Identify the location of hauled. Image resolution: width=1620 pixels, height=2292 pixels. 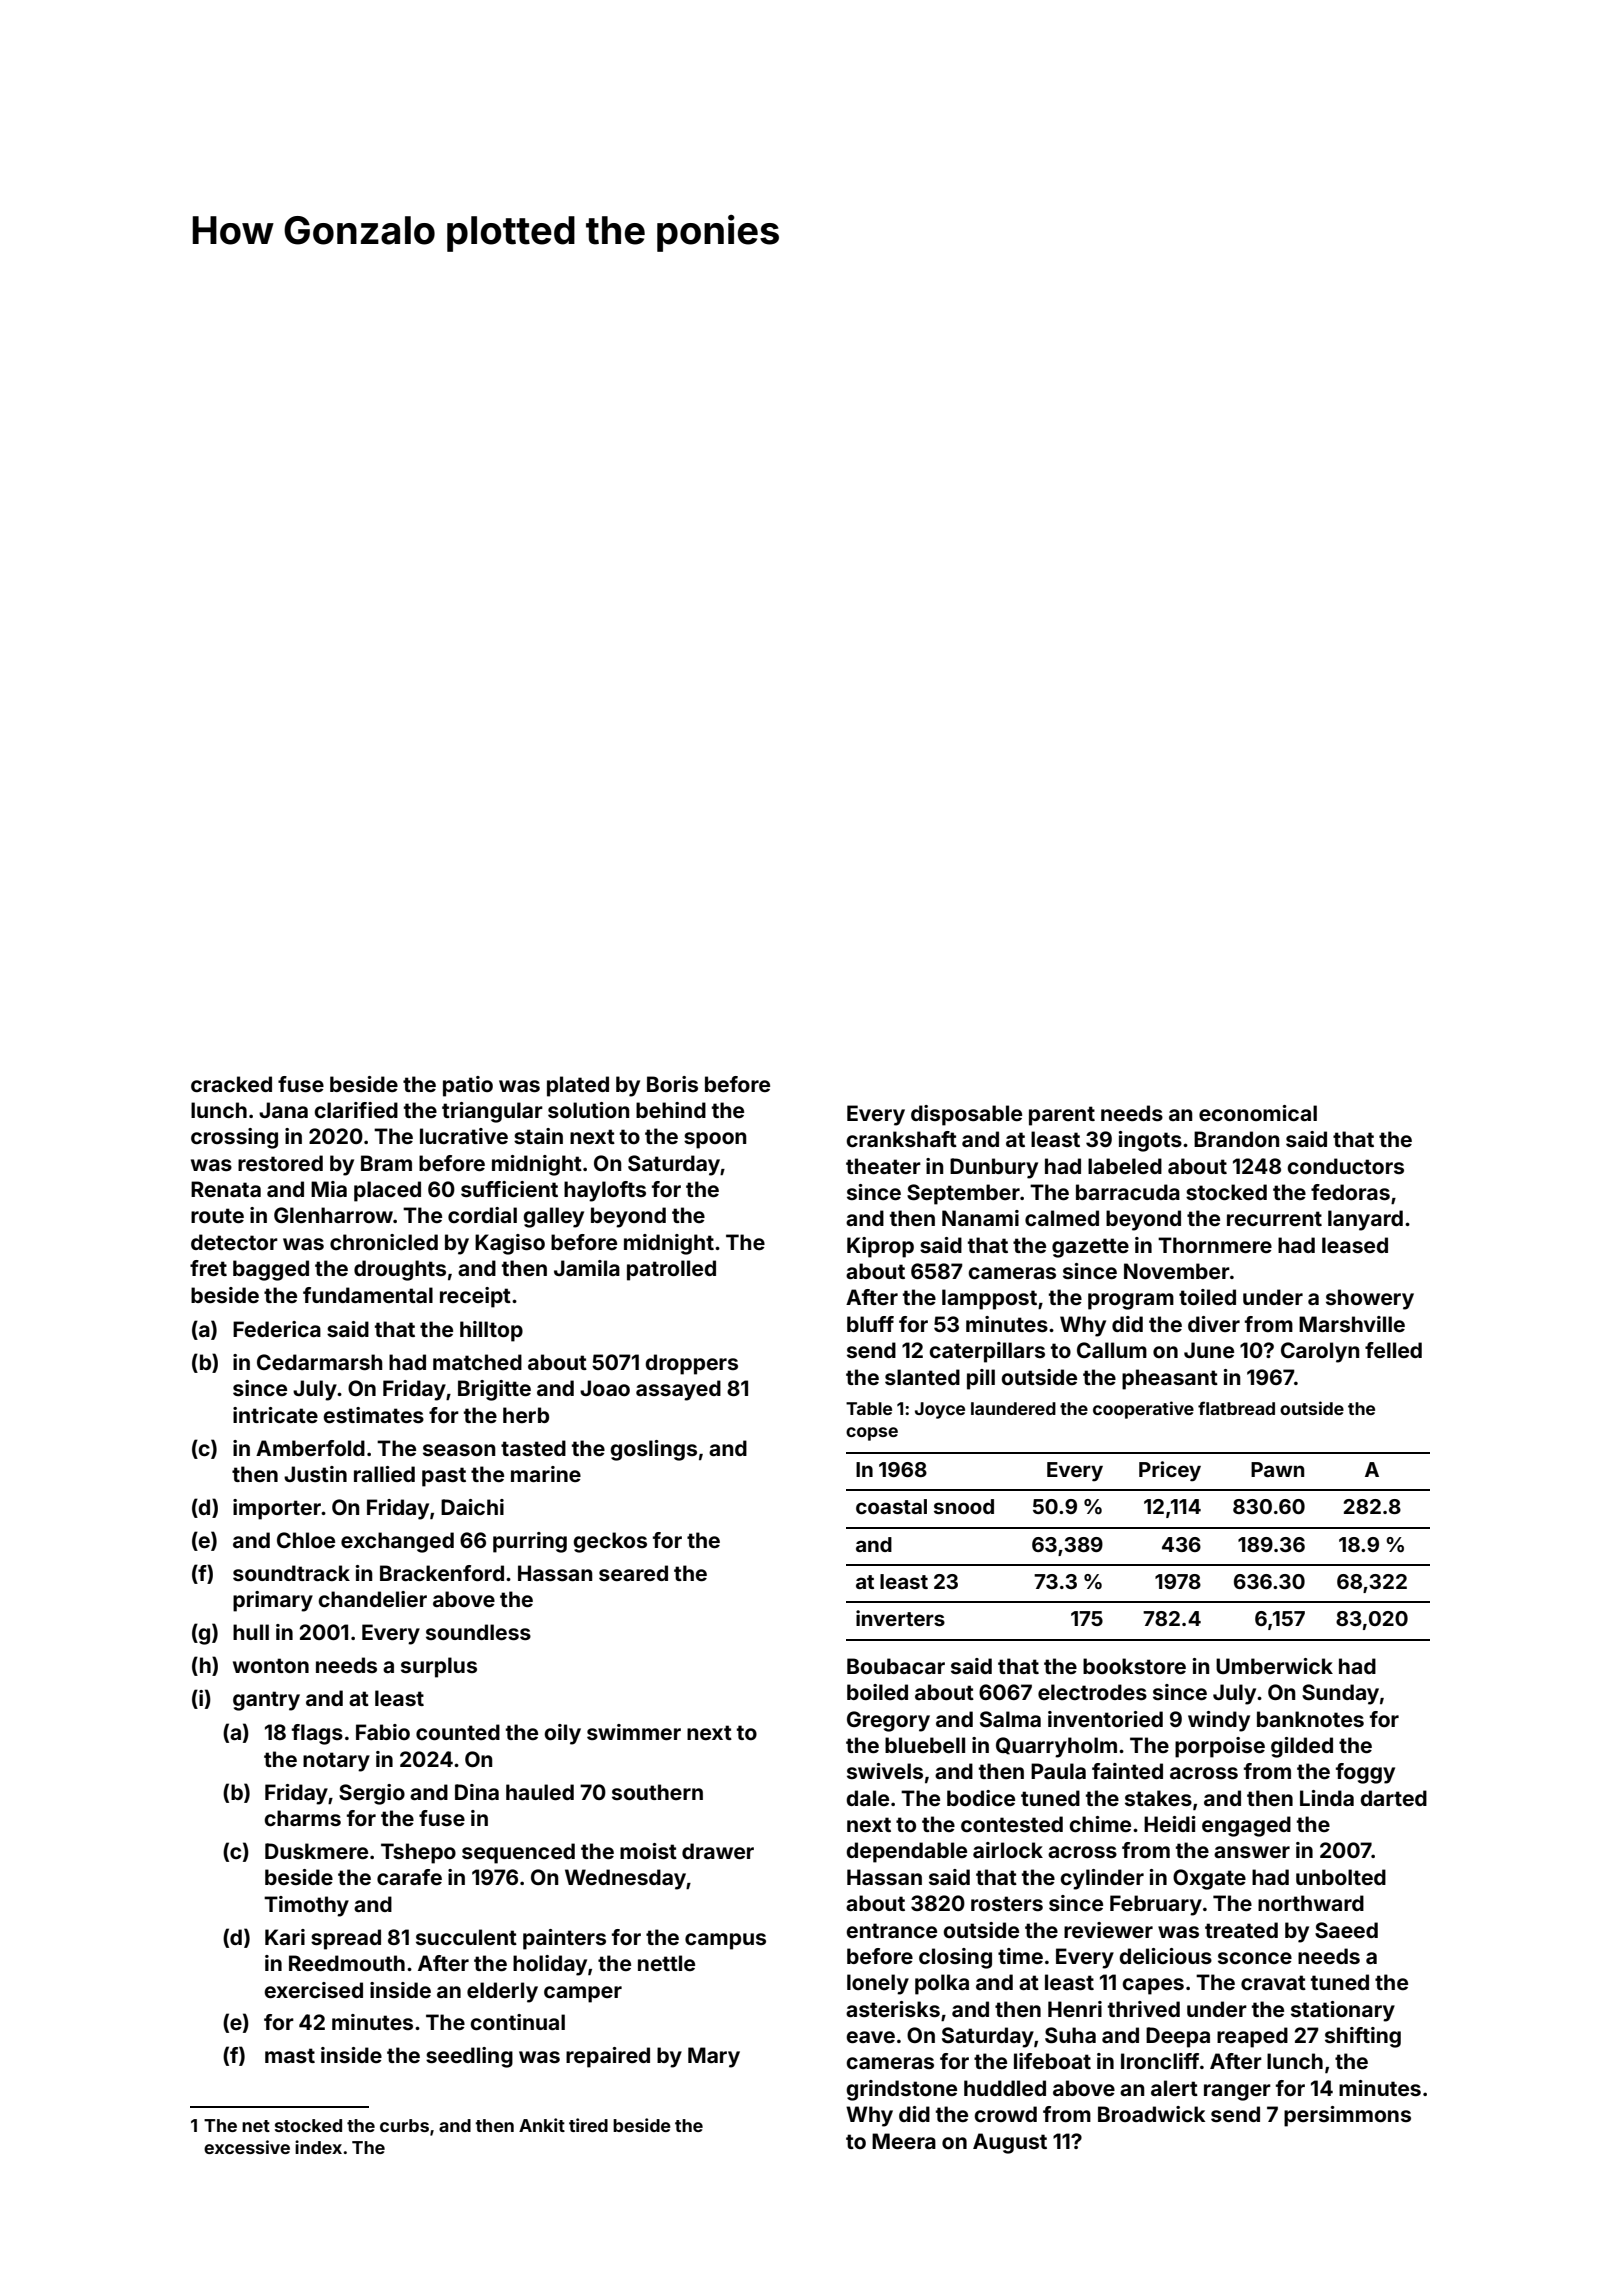
(540, 1792).
